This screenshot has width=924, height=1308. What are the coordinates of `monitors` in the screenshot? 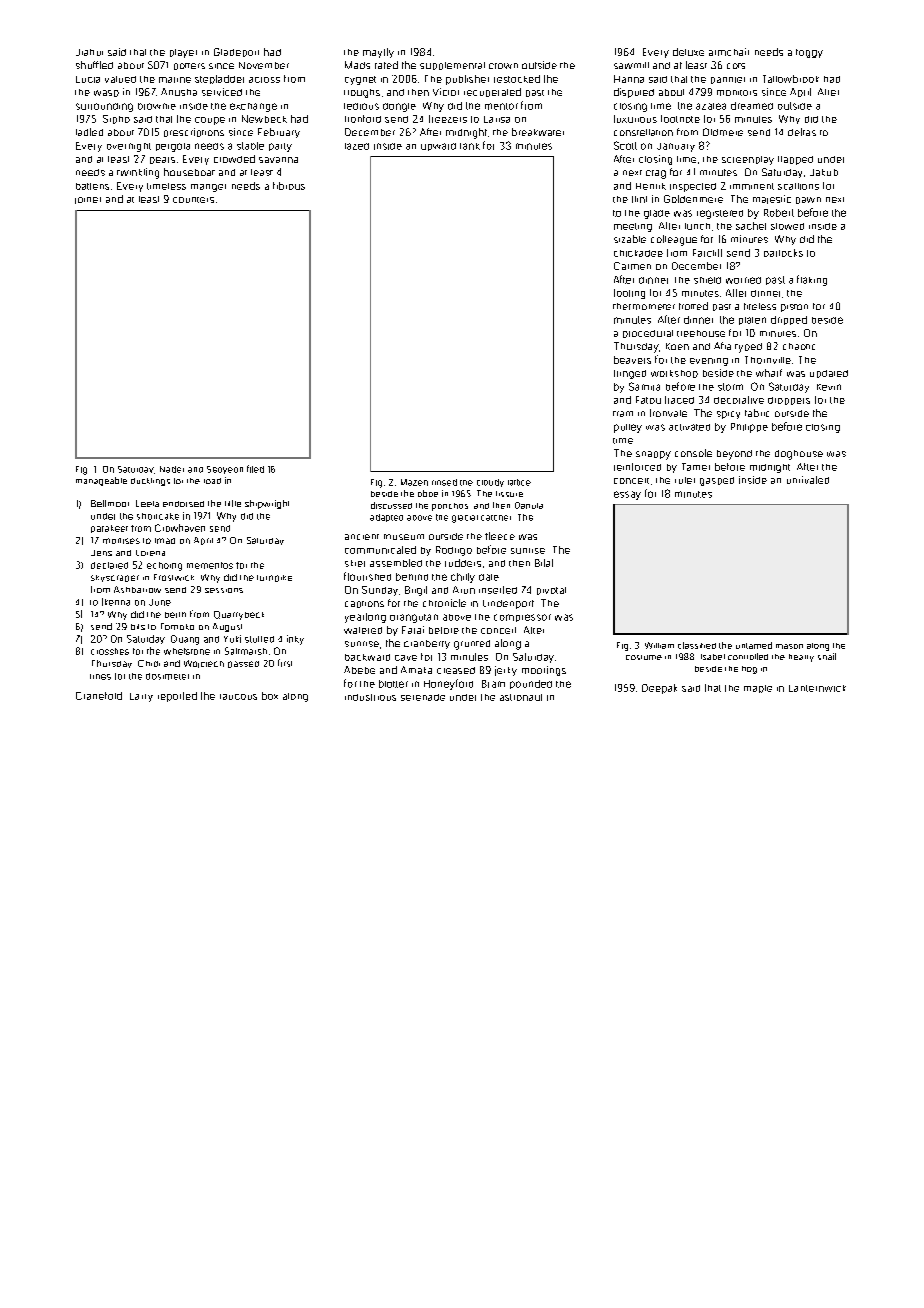 It's located at (737, 93).
